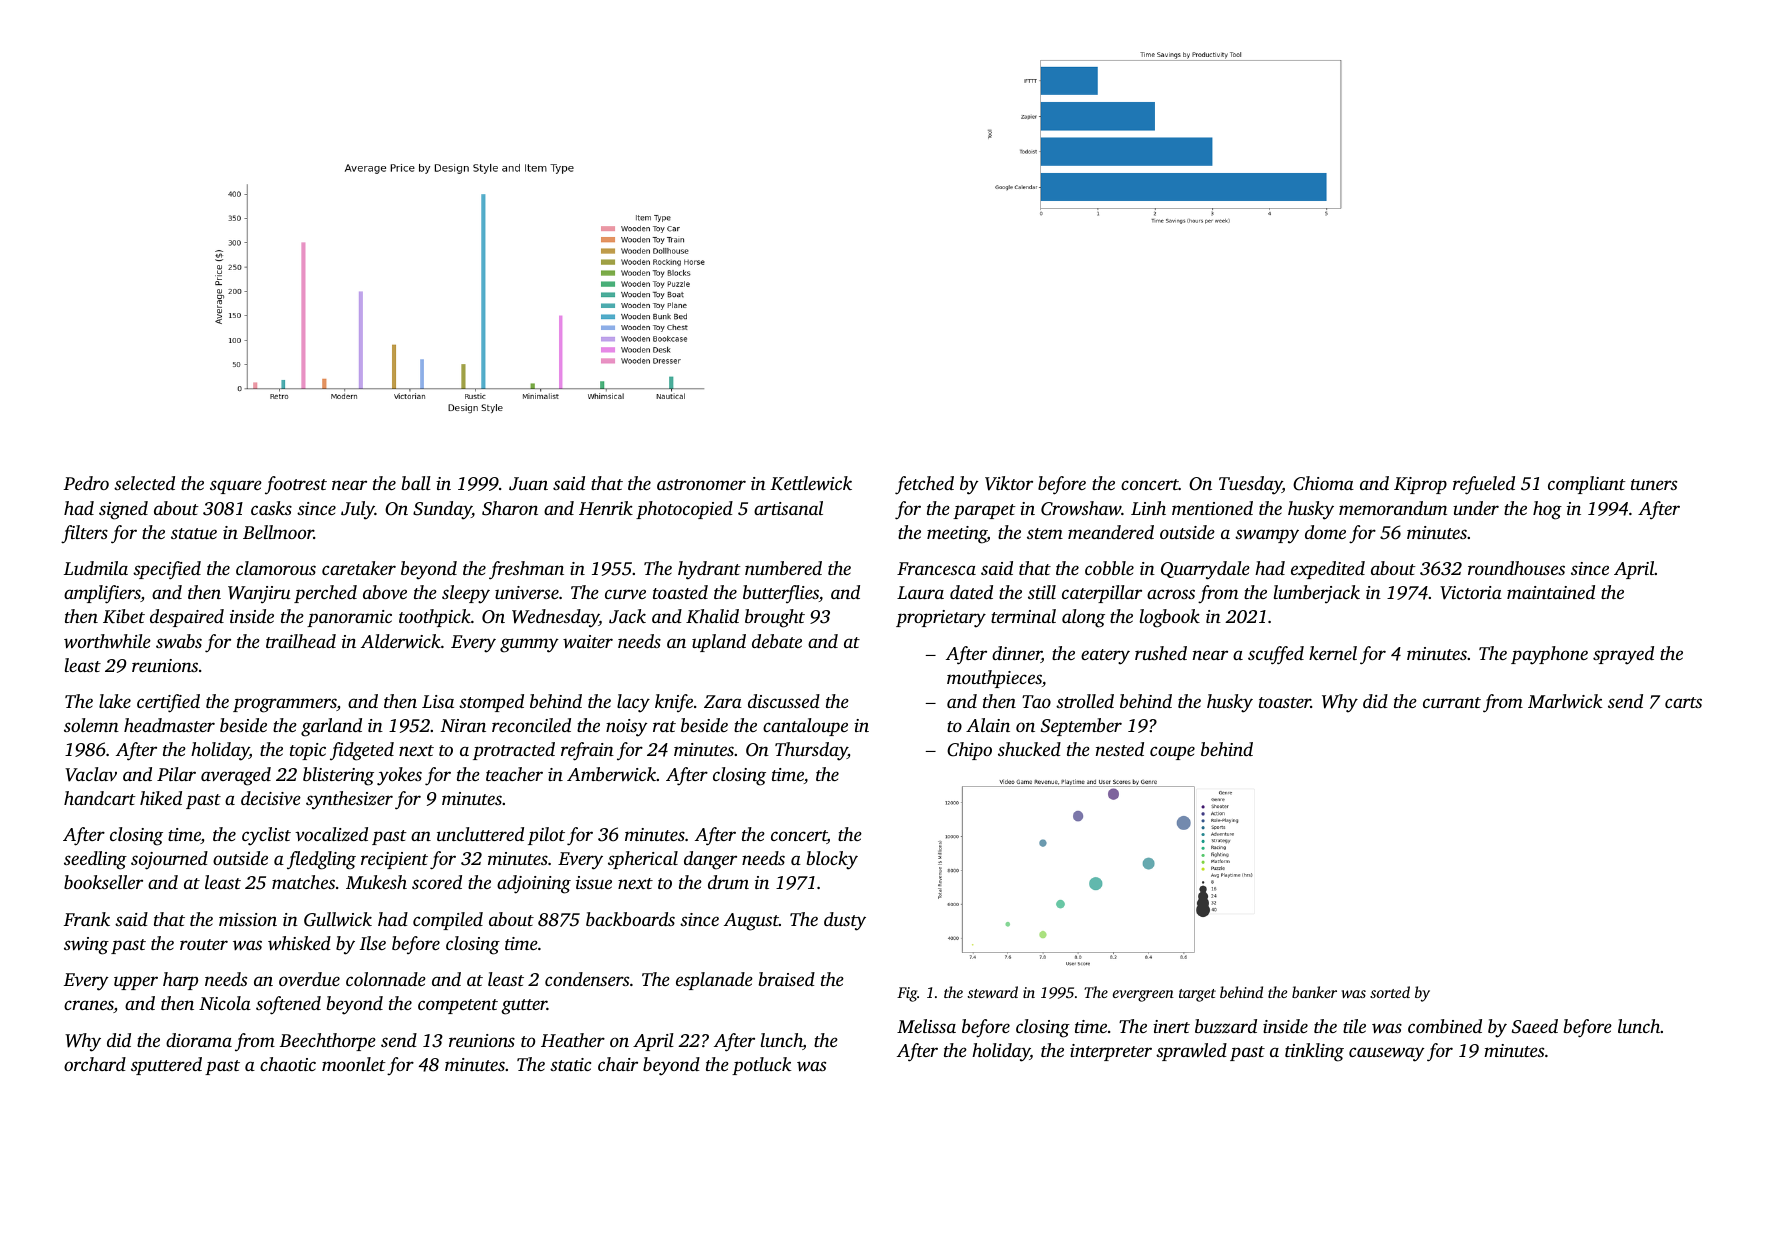  What do you see at coordinates (480, 834) in the document?
I see `uncluttered` at bounding box center [480, 834].
